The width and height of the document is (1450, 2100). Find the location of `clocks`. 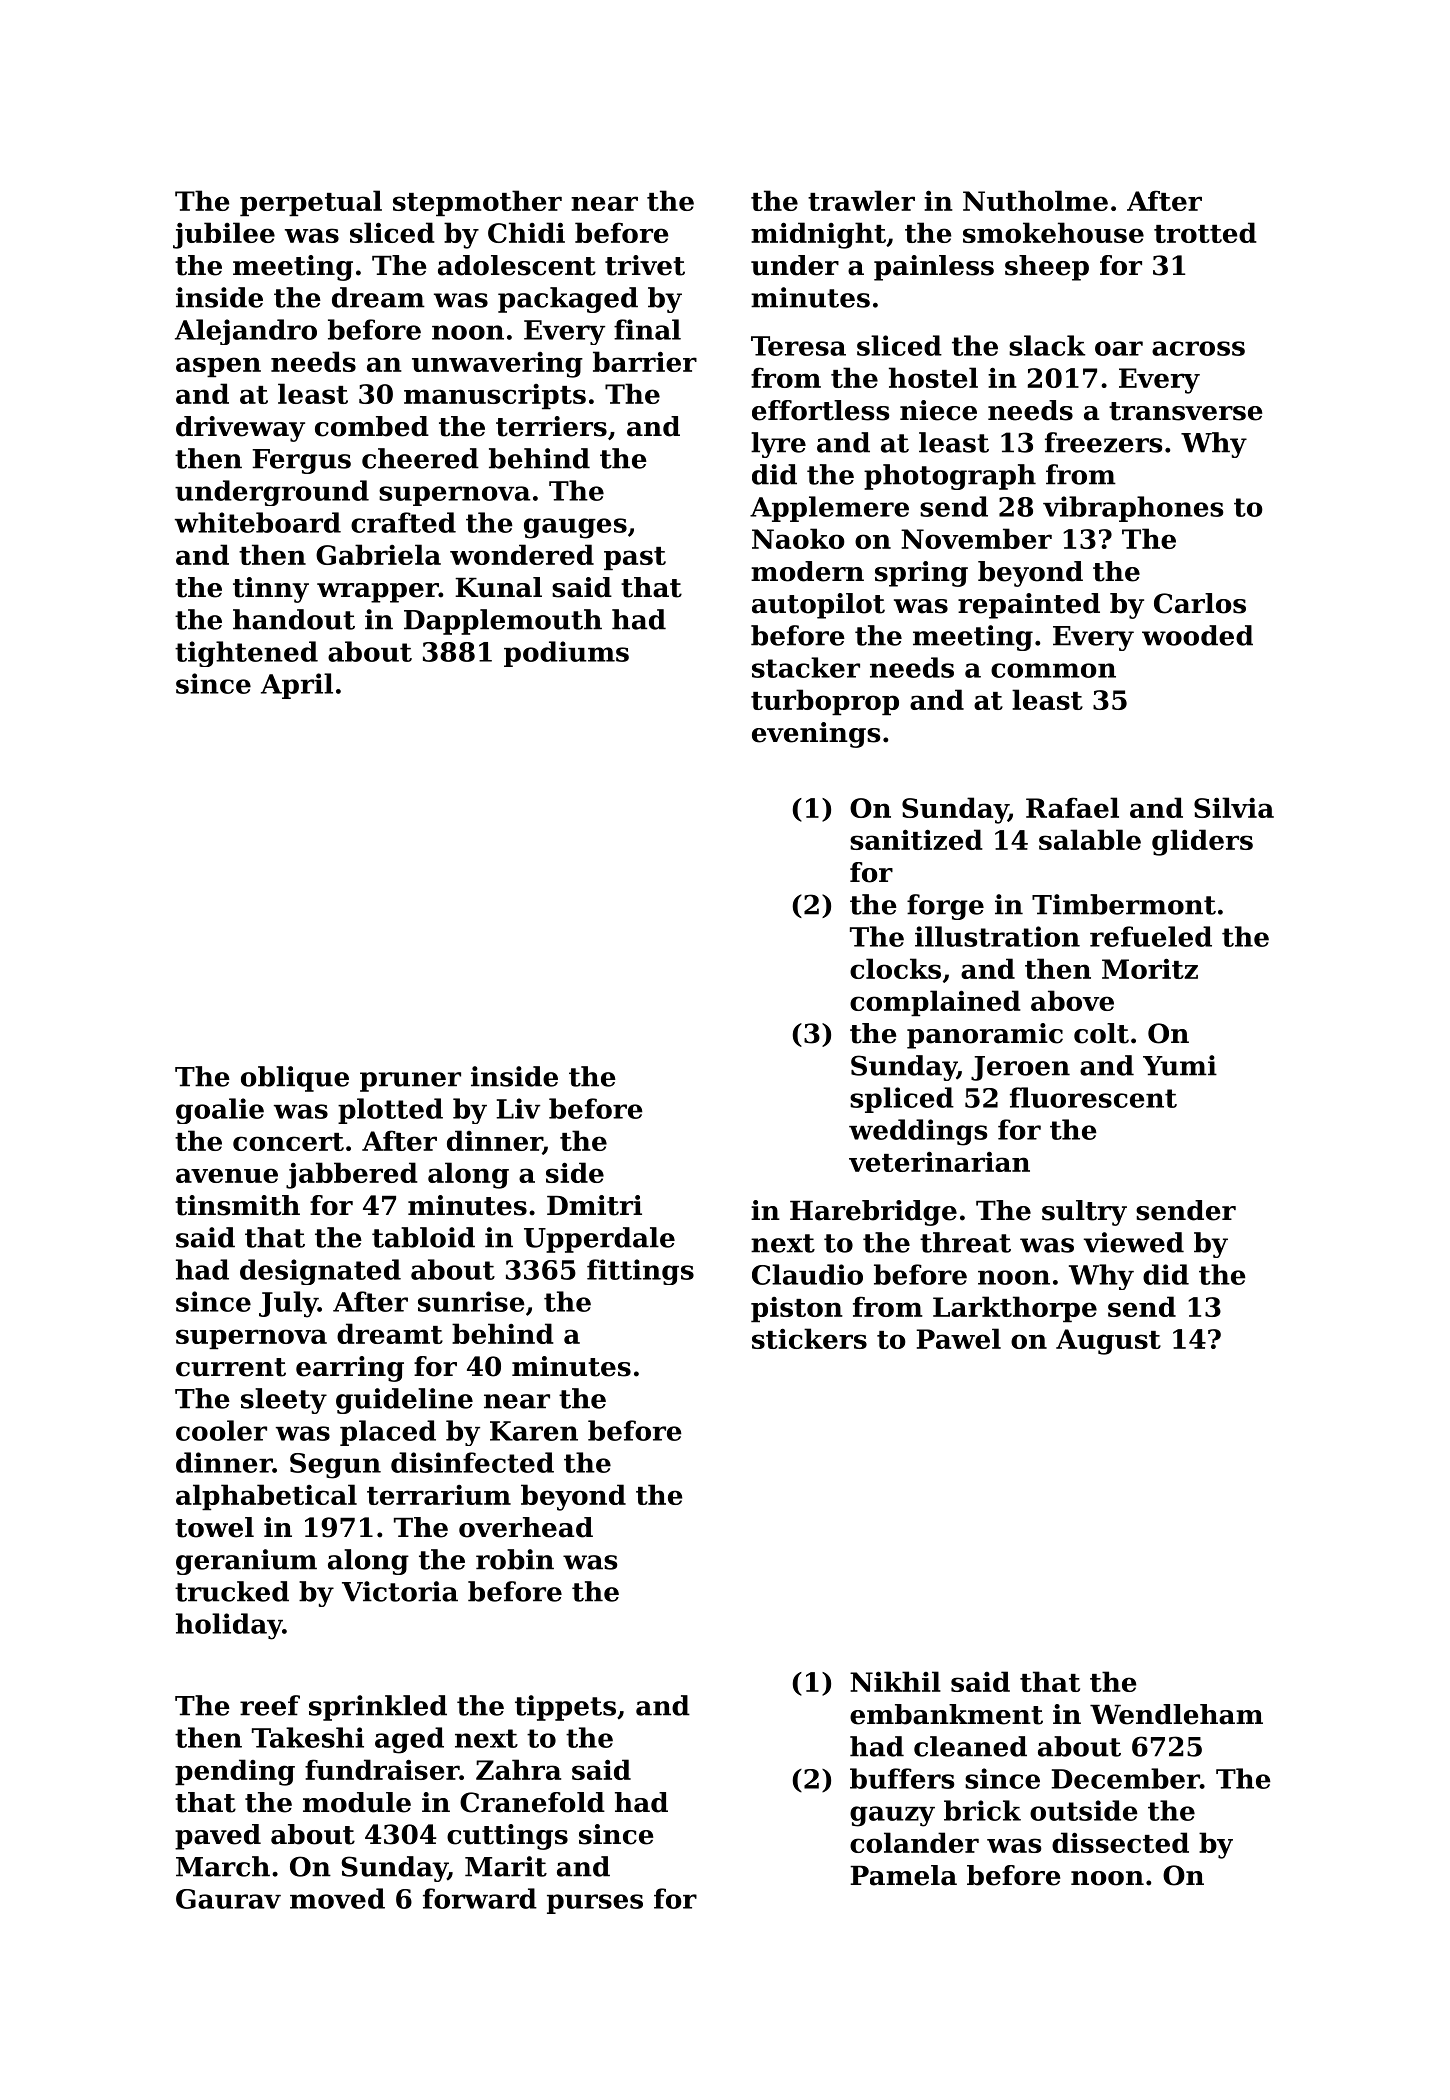

clocks is located at coordinates (895, 968).
